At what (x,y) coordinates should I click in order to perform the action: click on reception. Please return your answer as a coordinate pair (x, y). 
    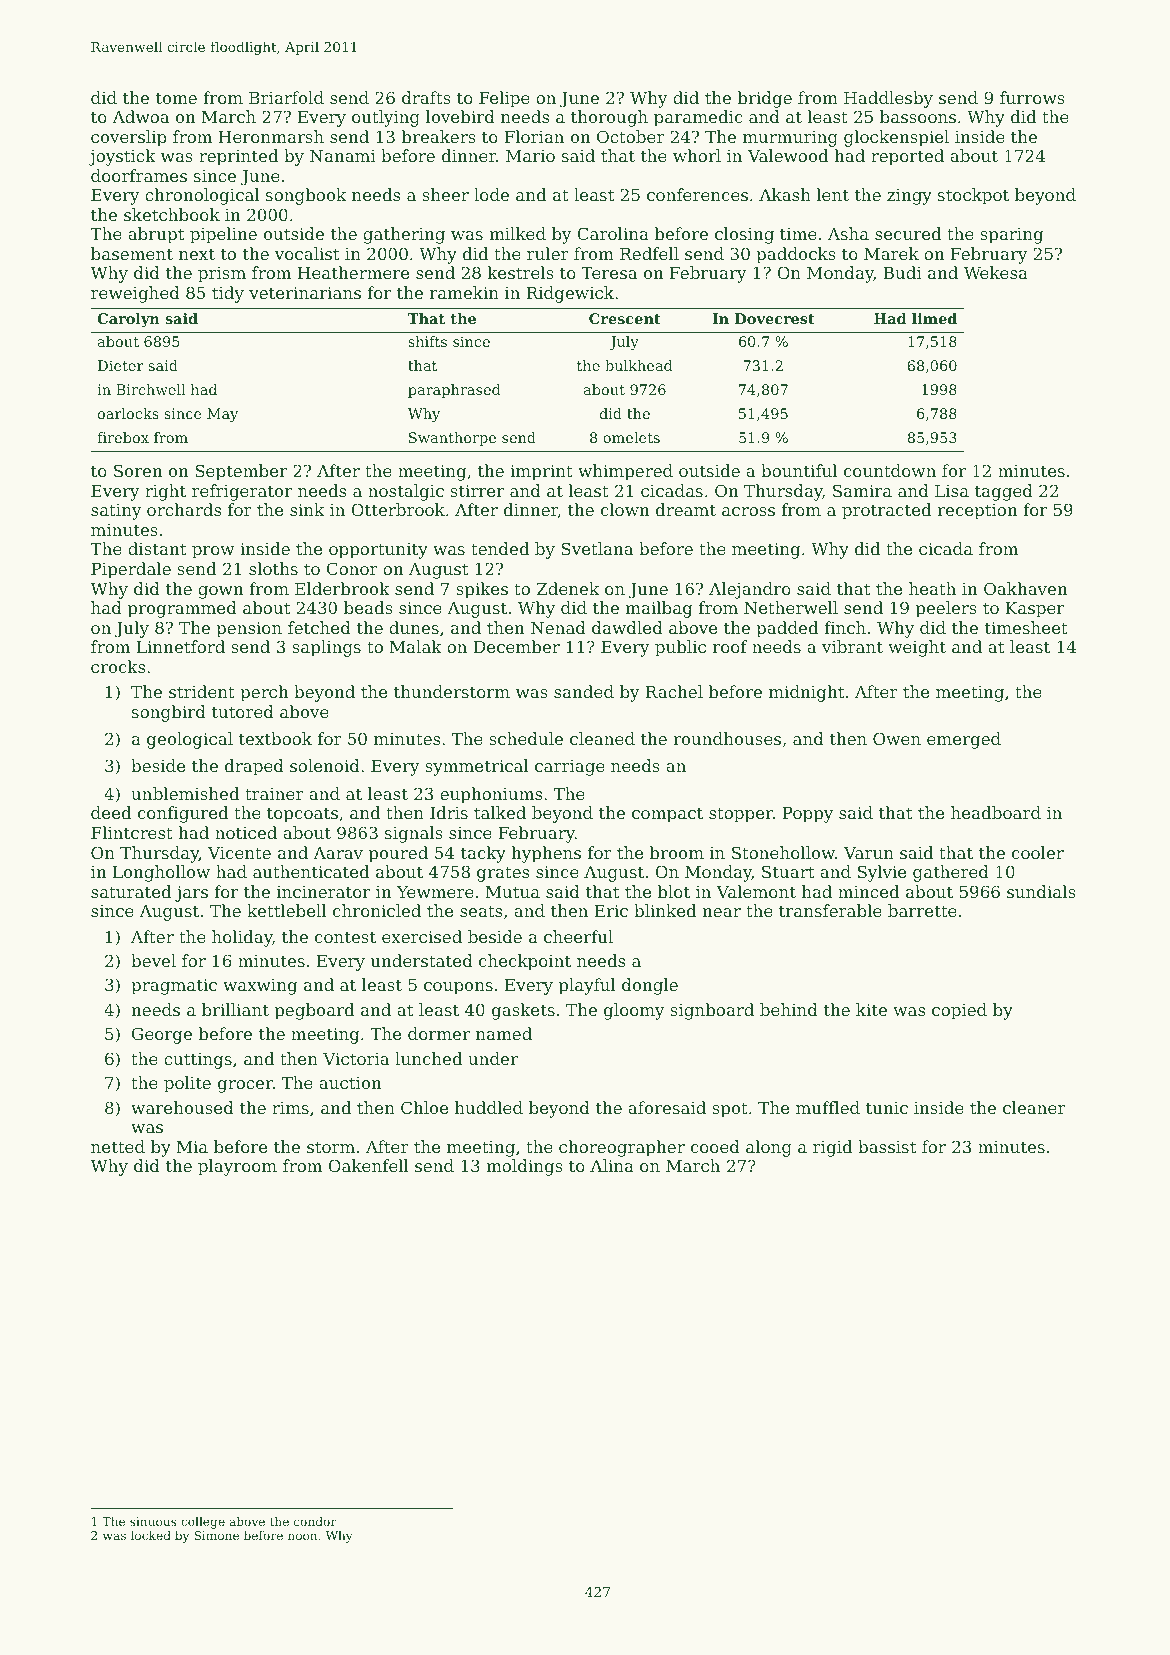
    Looking at the image, I should click on (977, 512).
